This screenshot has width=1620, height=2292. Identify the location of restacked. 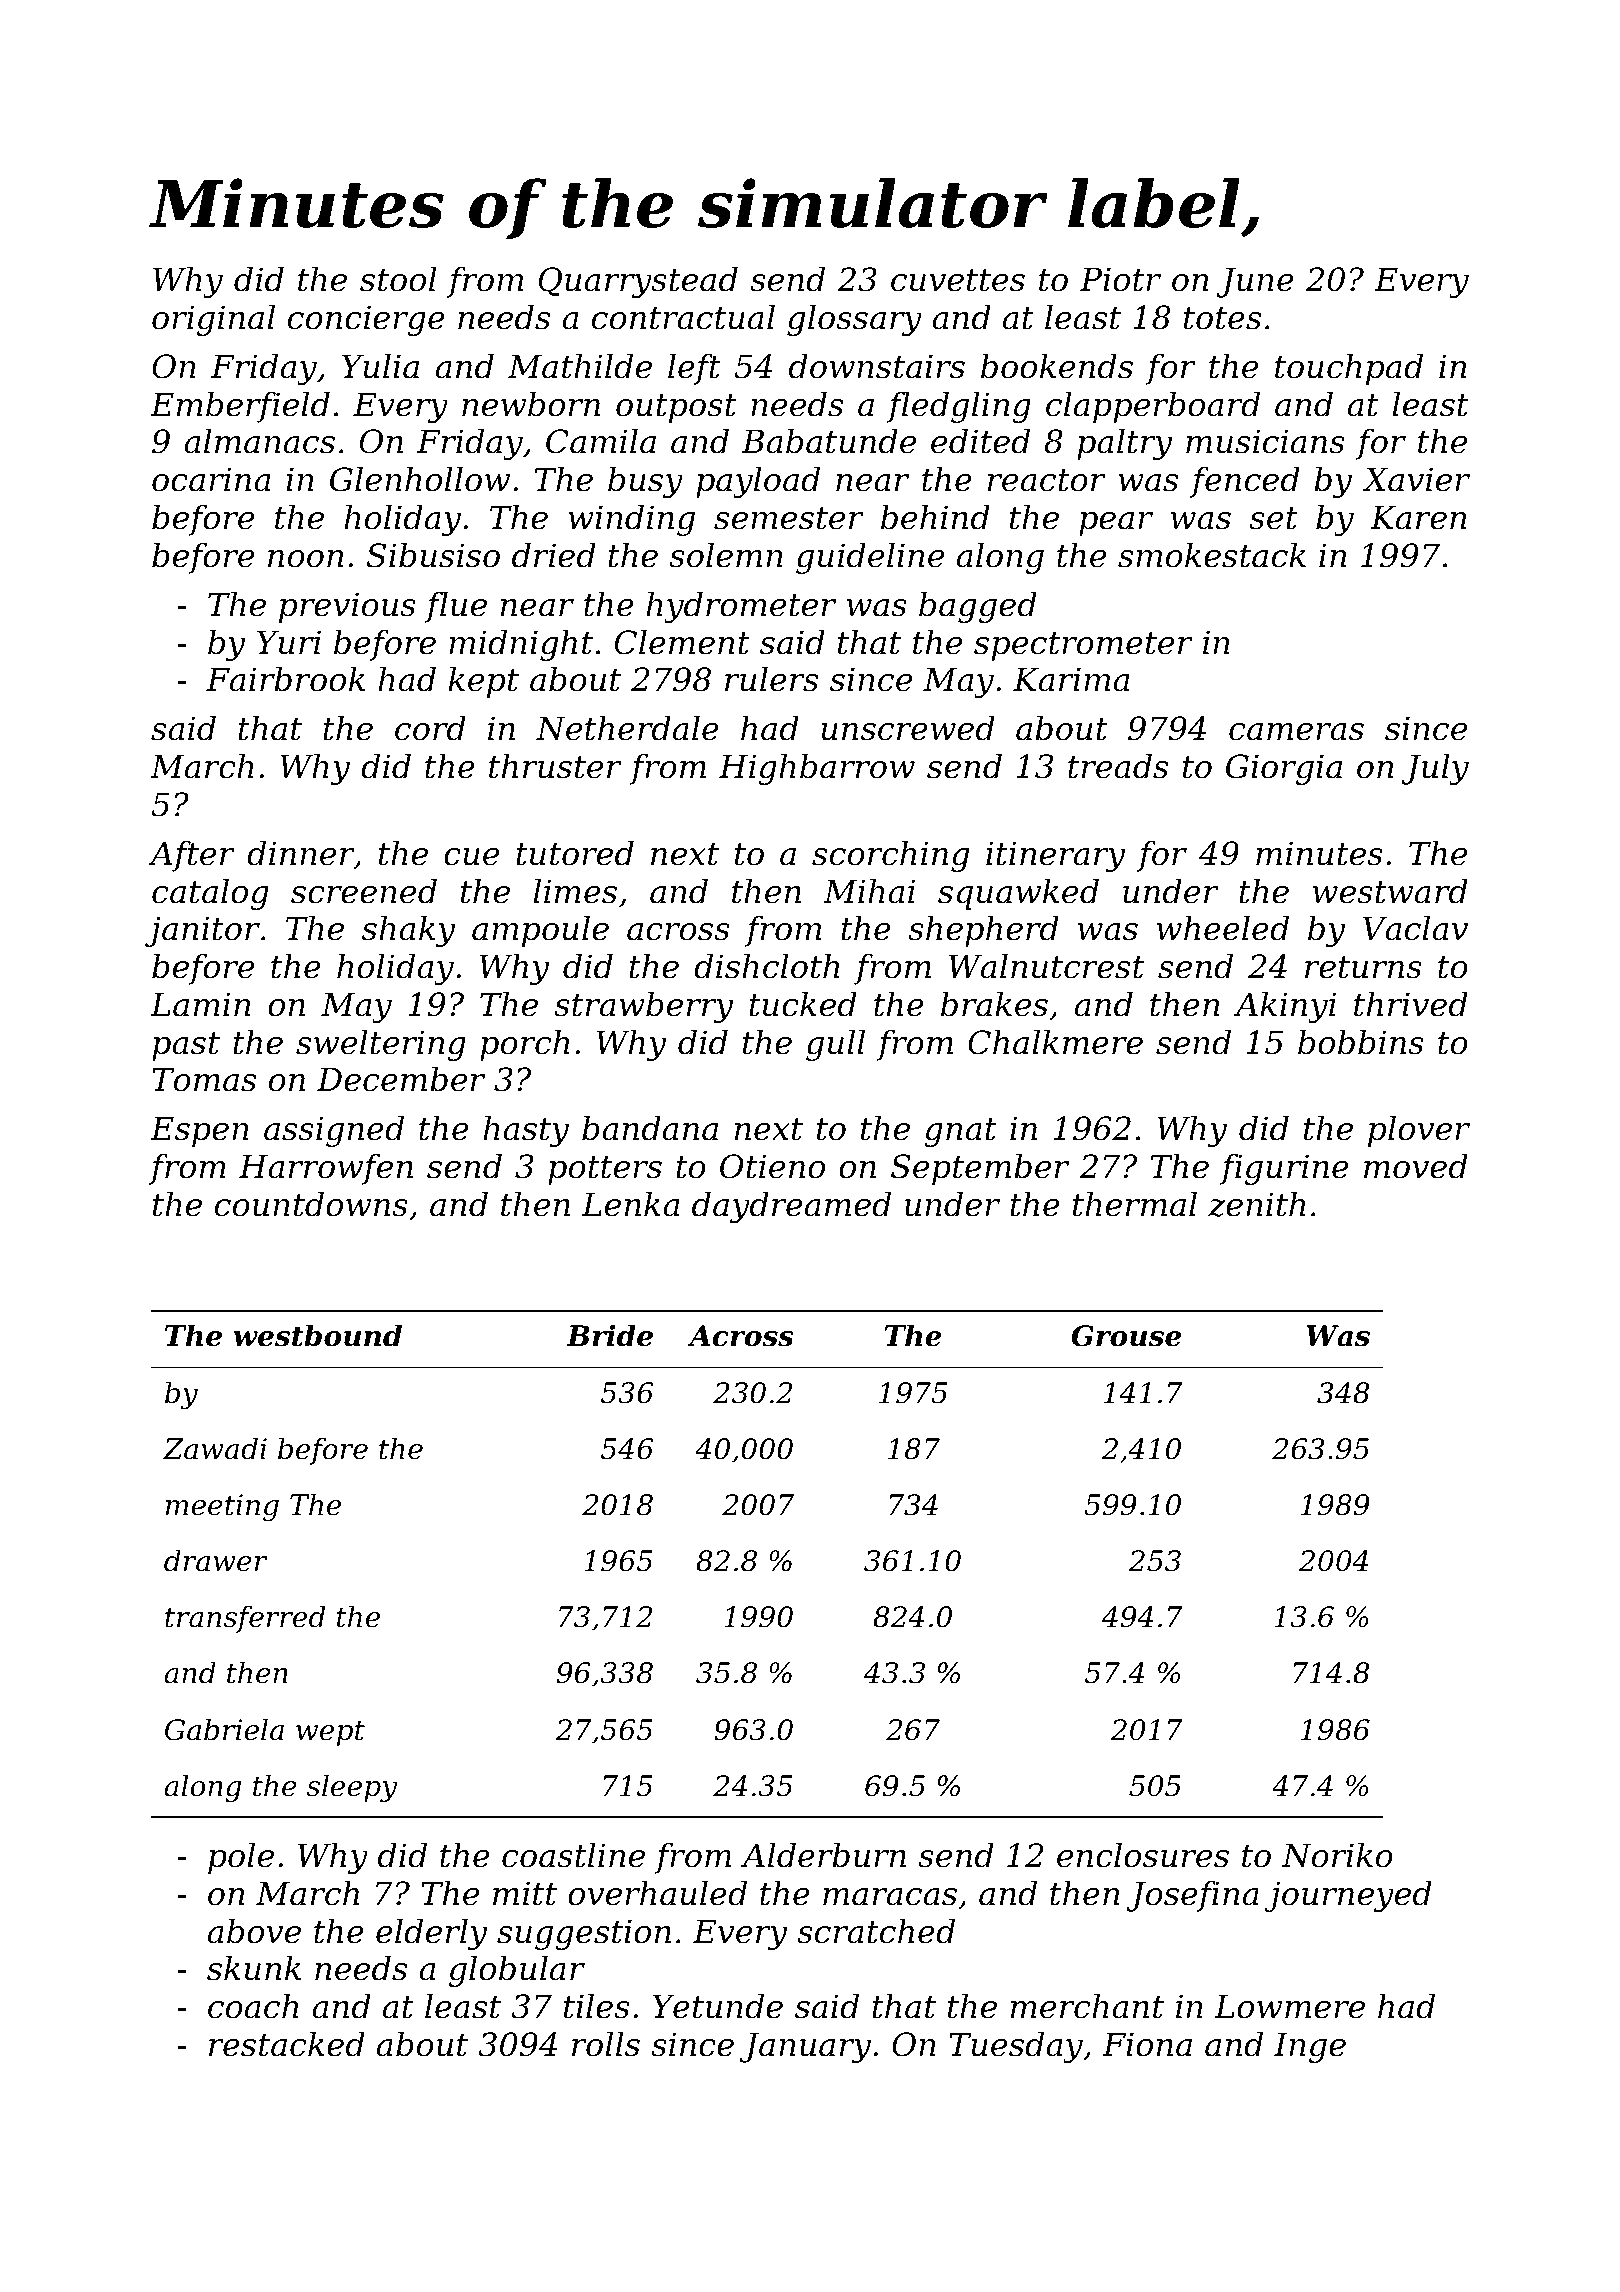
(287, 2044).
